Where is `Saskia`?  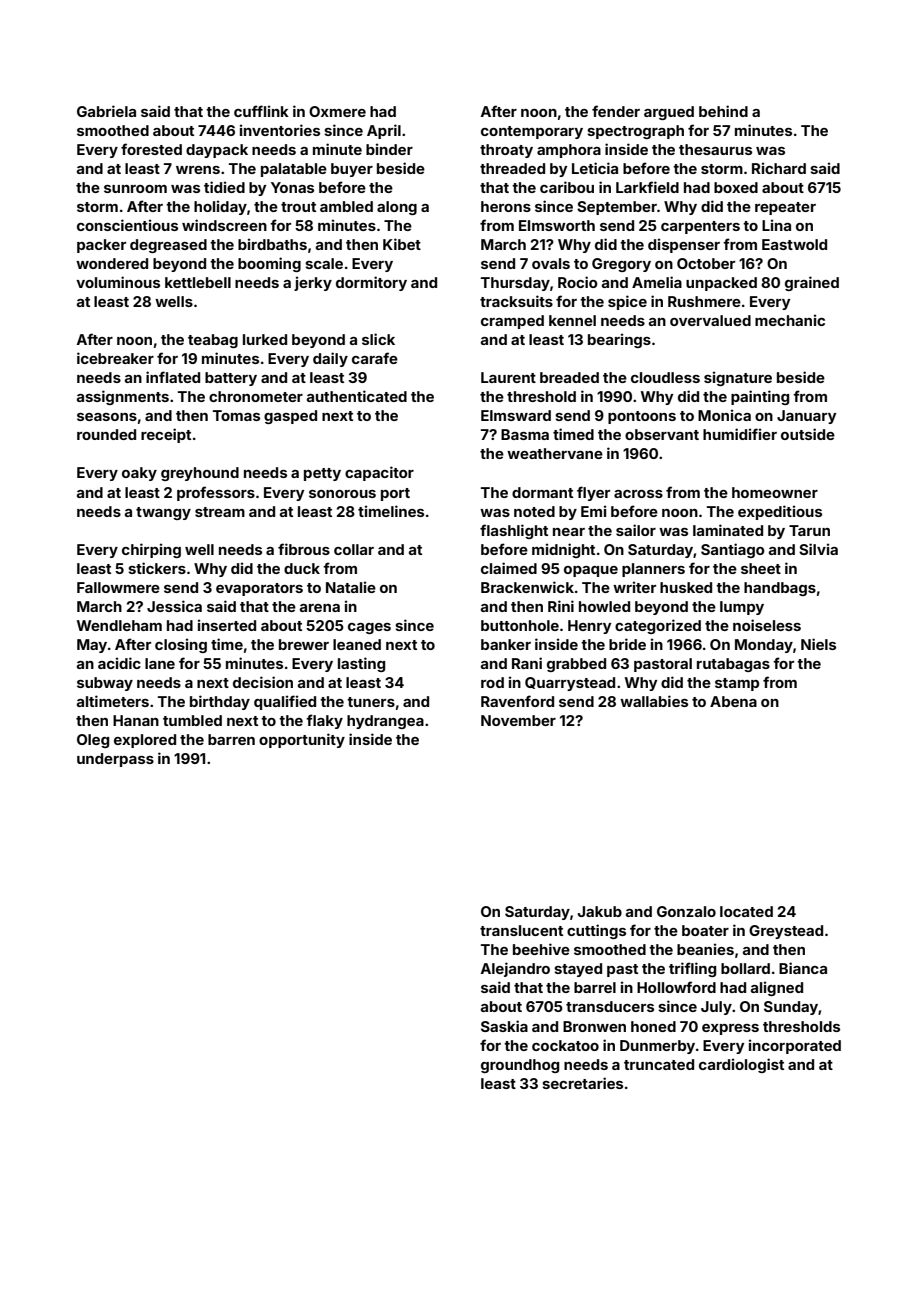 Saskia is located at coordinates (504, 1026).
